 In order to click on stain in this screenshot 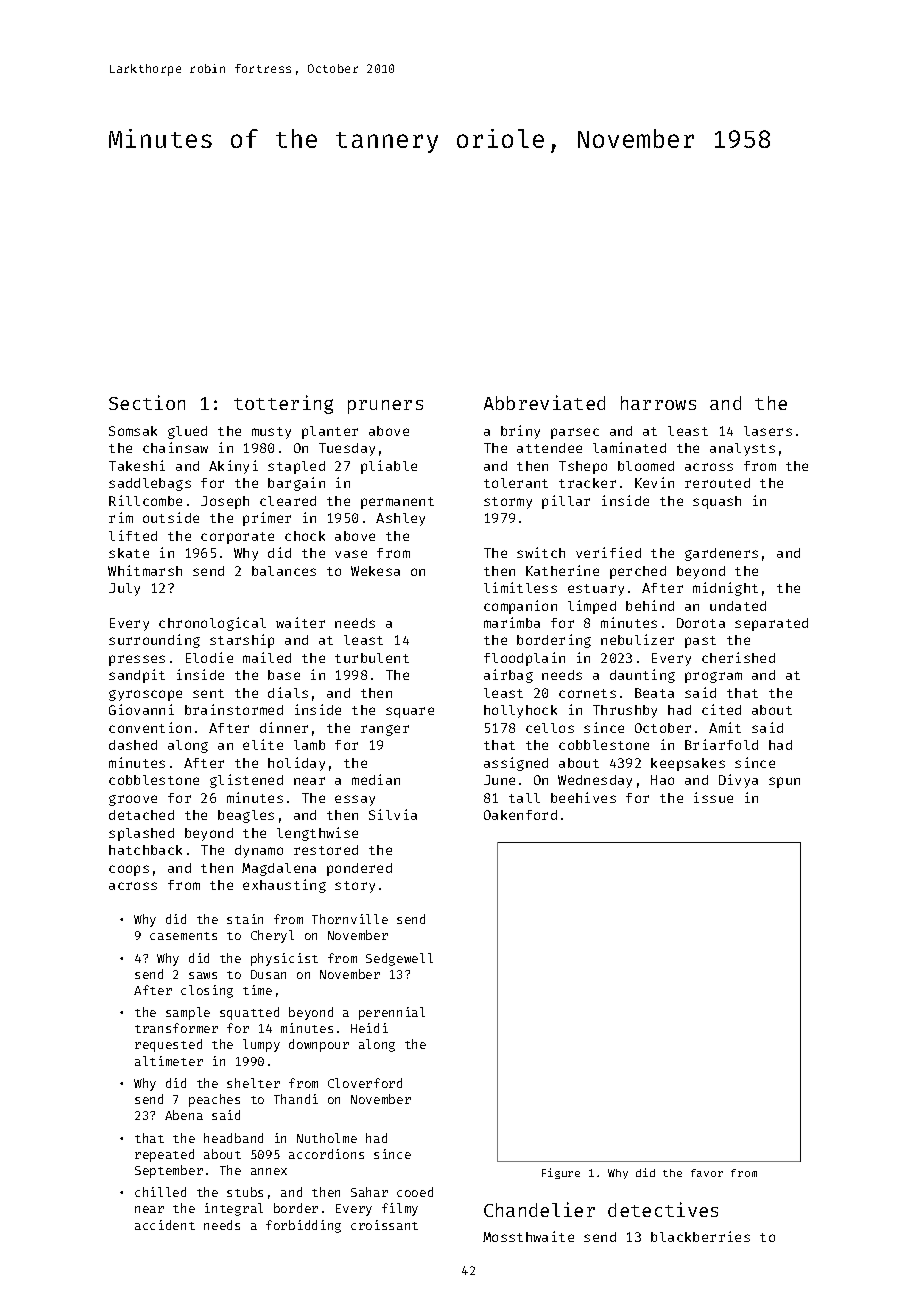, I will do `click(245, 919)`.
